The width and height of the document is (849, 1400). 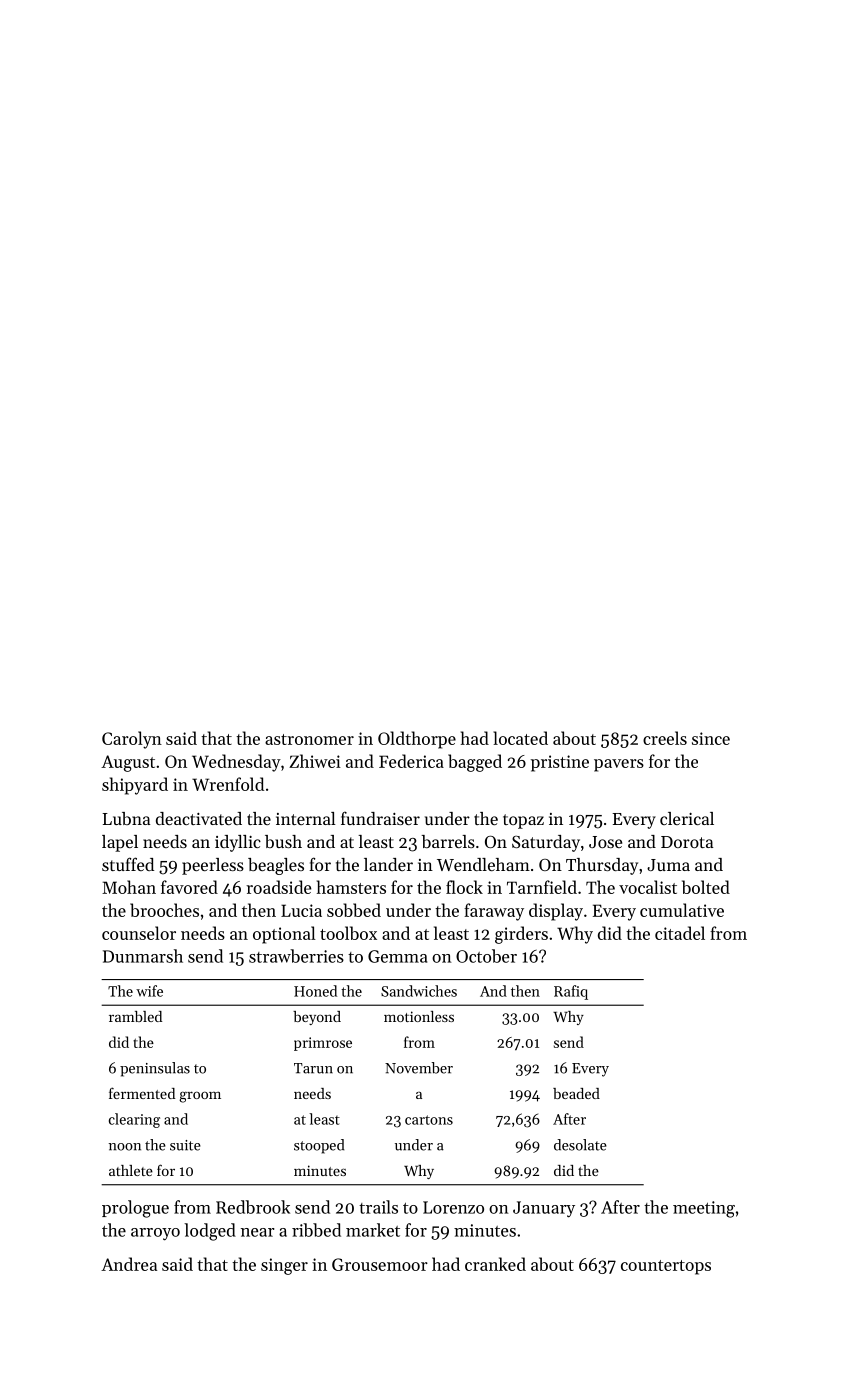 What do you see at coordinates (419, 1016) in the document?
I see `motionless` at bounding box center [419, 1016].
